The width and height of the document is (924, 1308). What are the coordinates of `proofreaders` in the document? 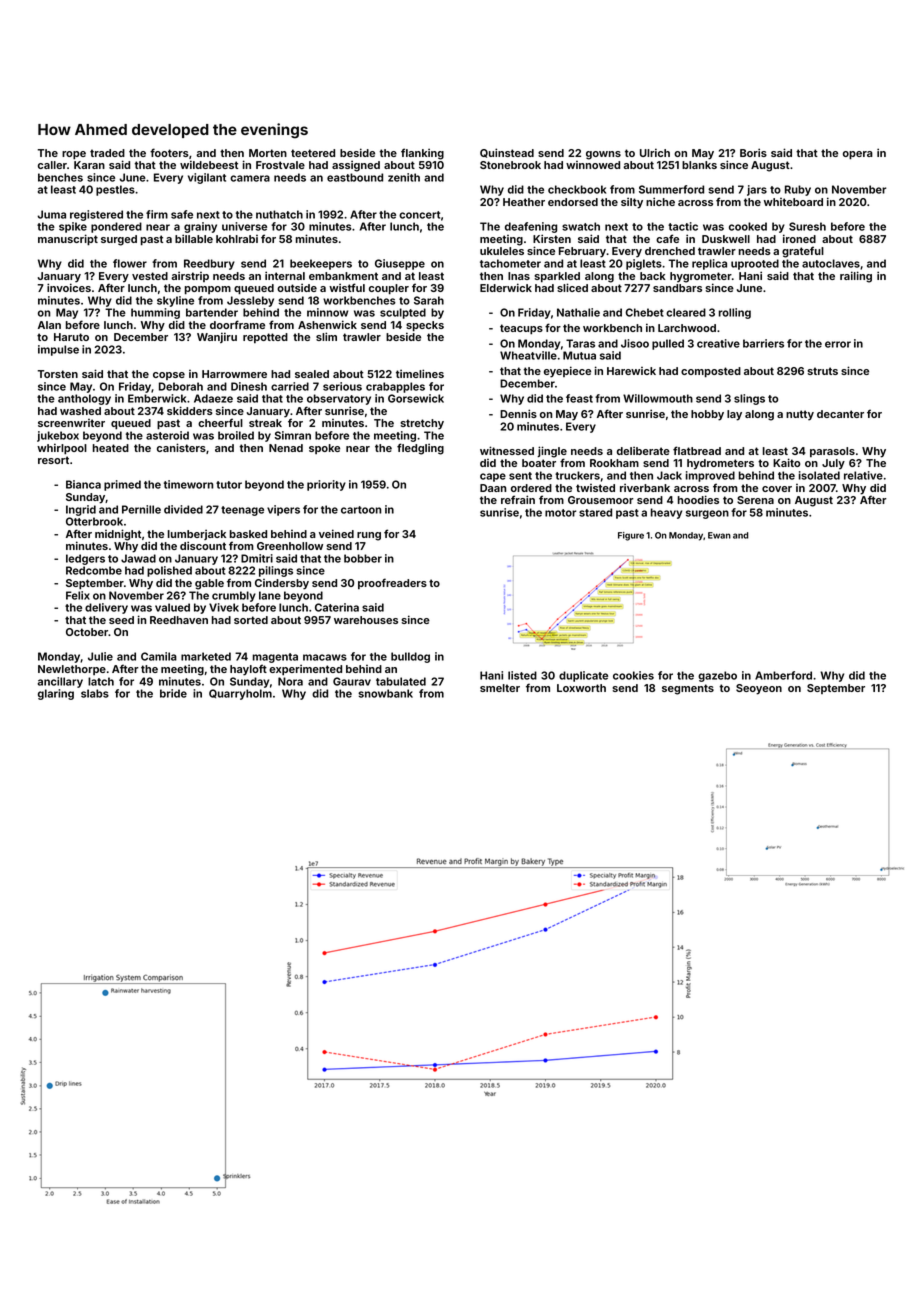 It's located at (392, 583).
